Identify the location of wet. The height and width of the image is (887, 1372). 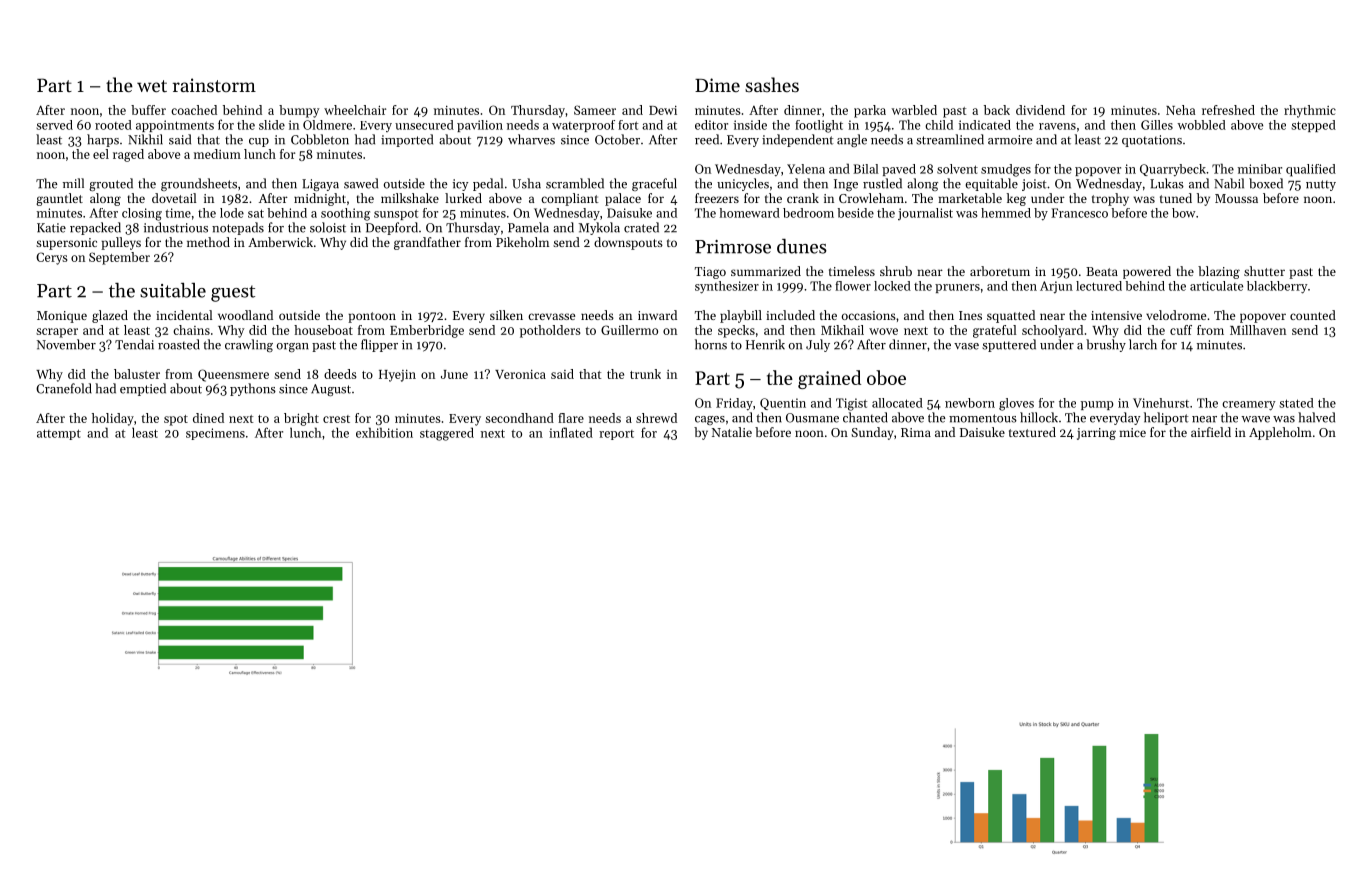
(152, 86).
